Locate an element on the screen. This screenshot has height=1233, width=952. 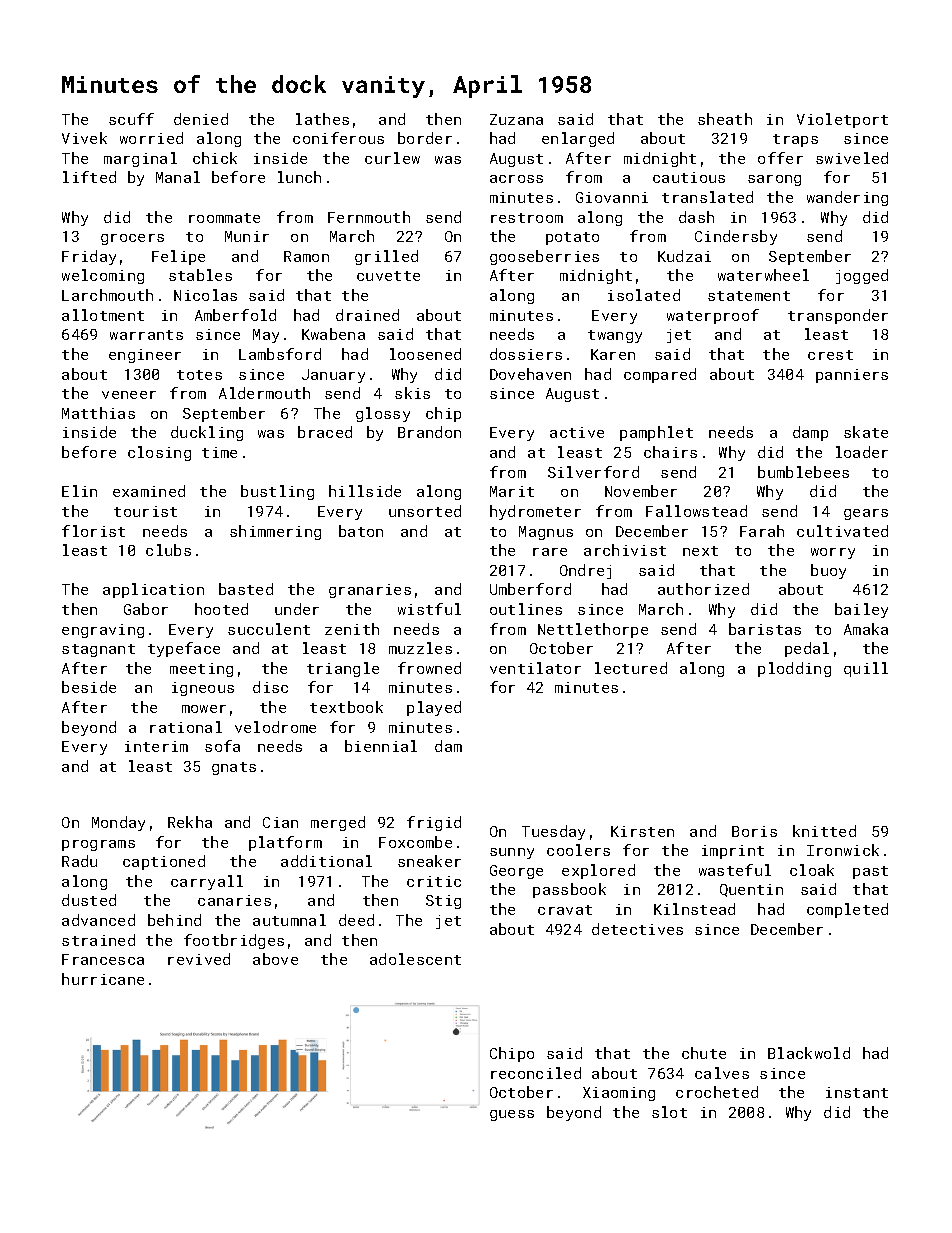
hurricane is located at coordinates (103, 979).
